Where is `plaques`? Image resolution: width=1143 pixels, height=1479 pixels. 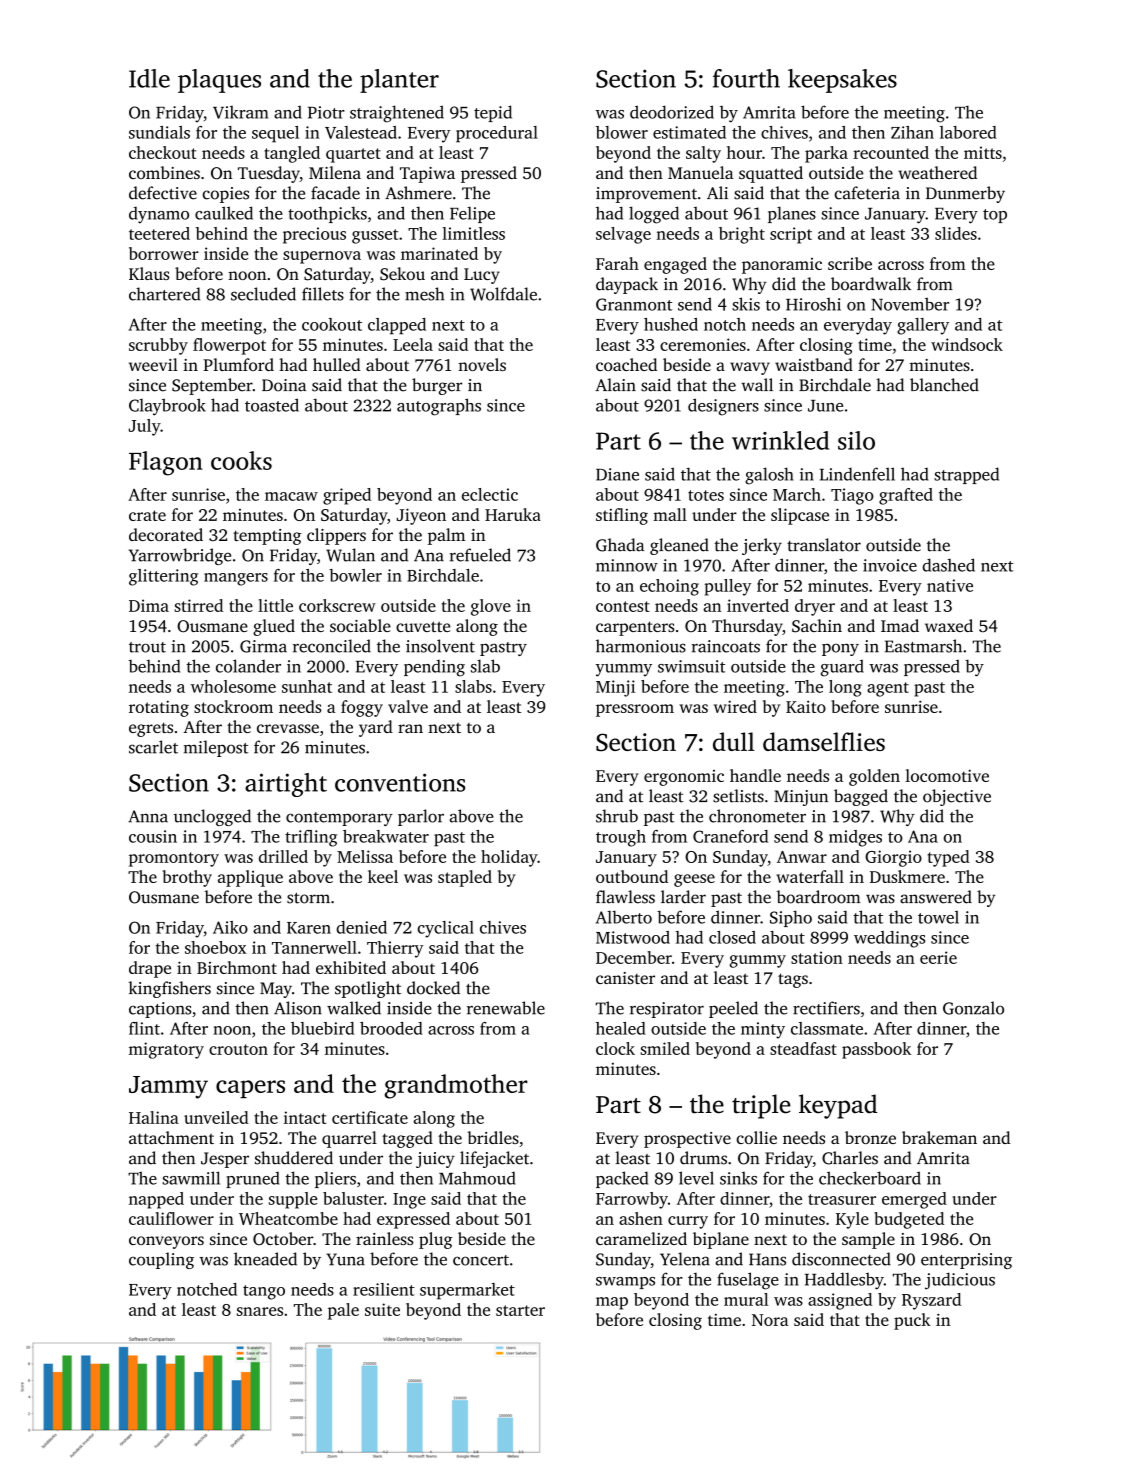 plaques is located at coordinates (219, 81).
